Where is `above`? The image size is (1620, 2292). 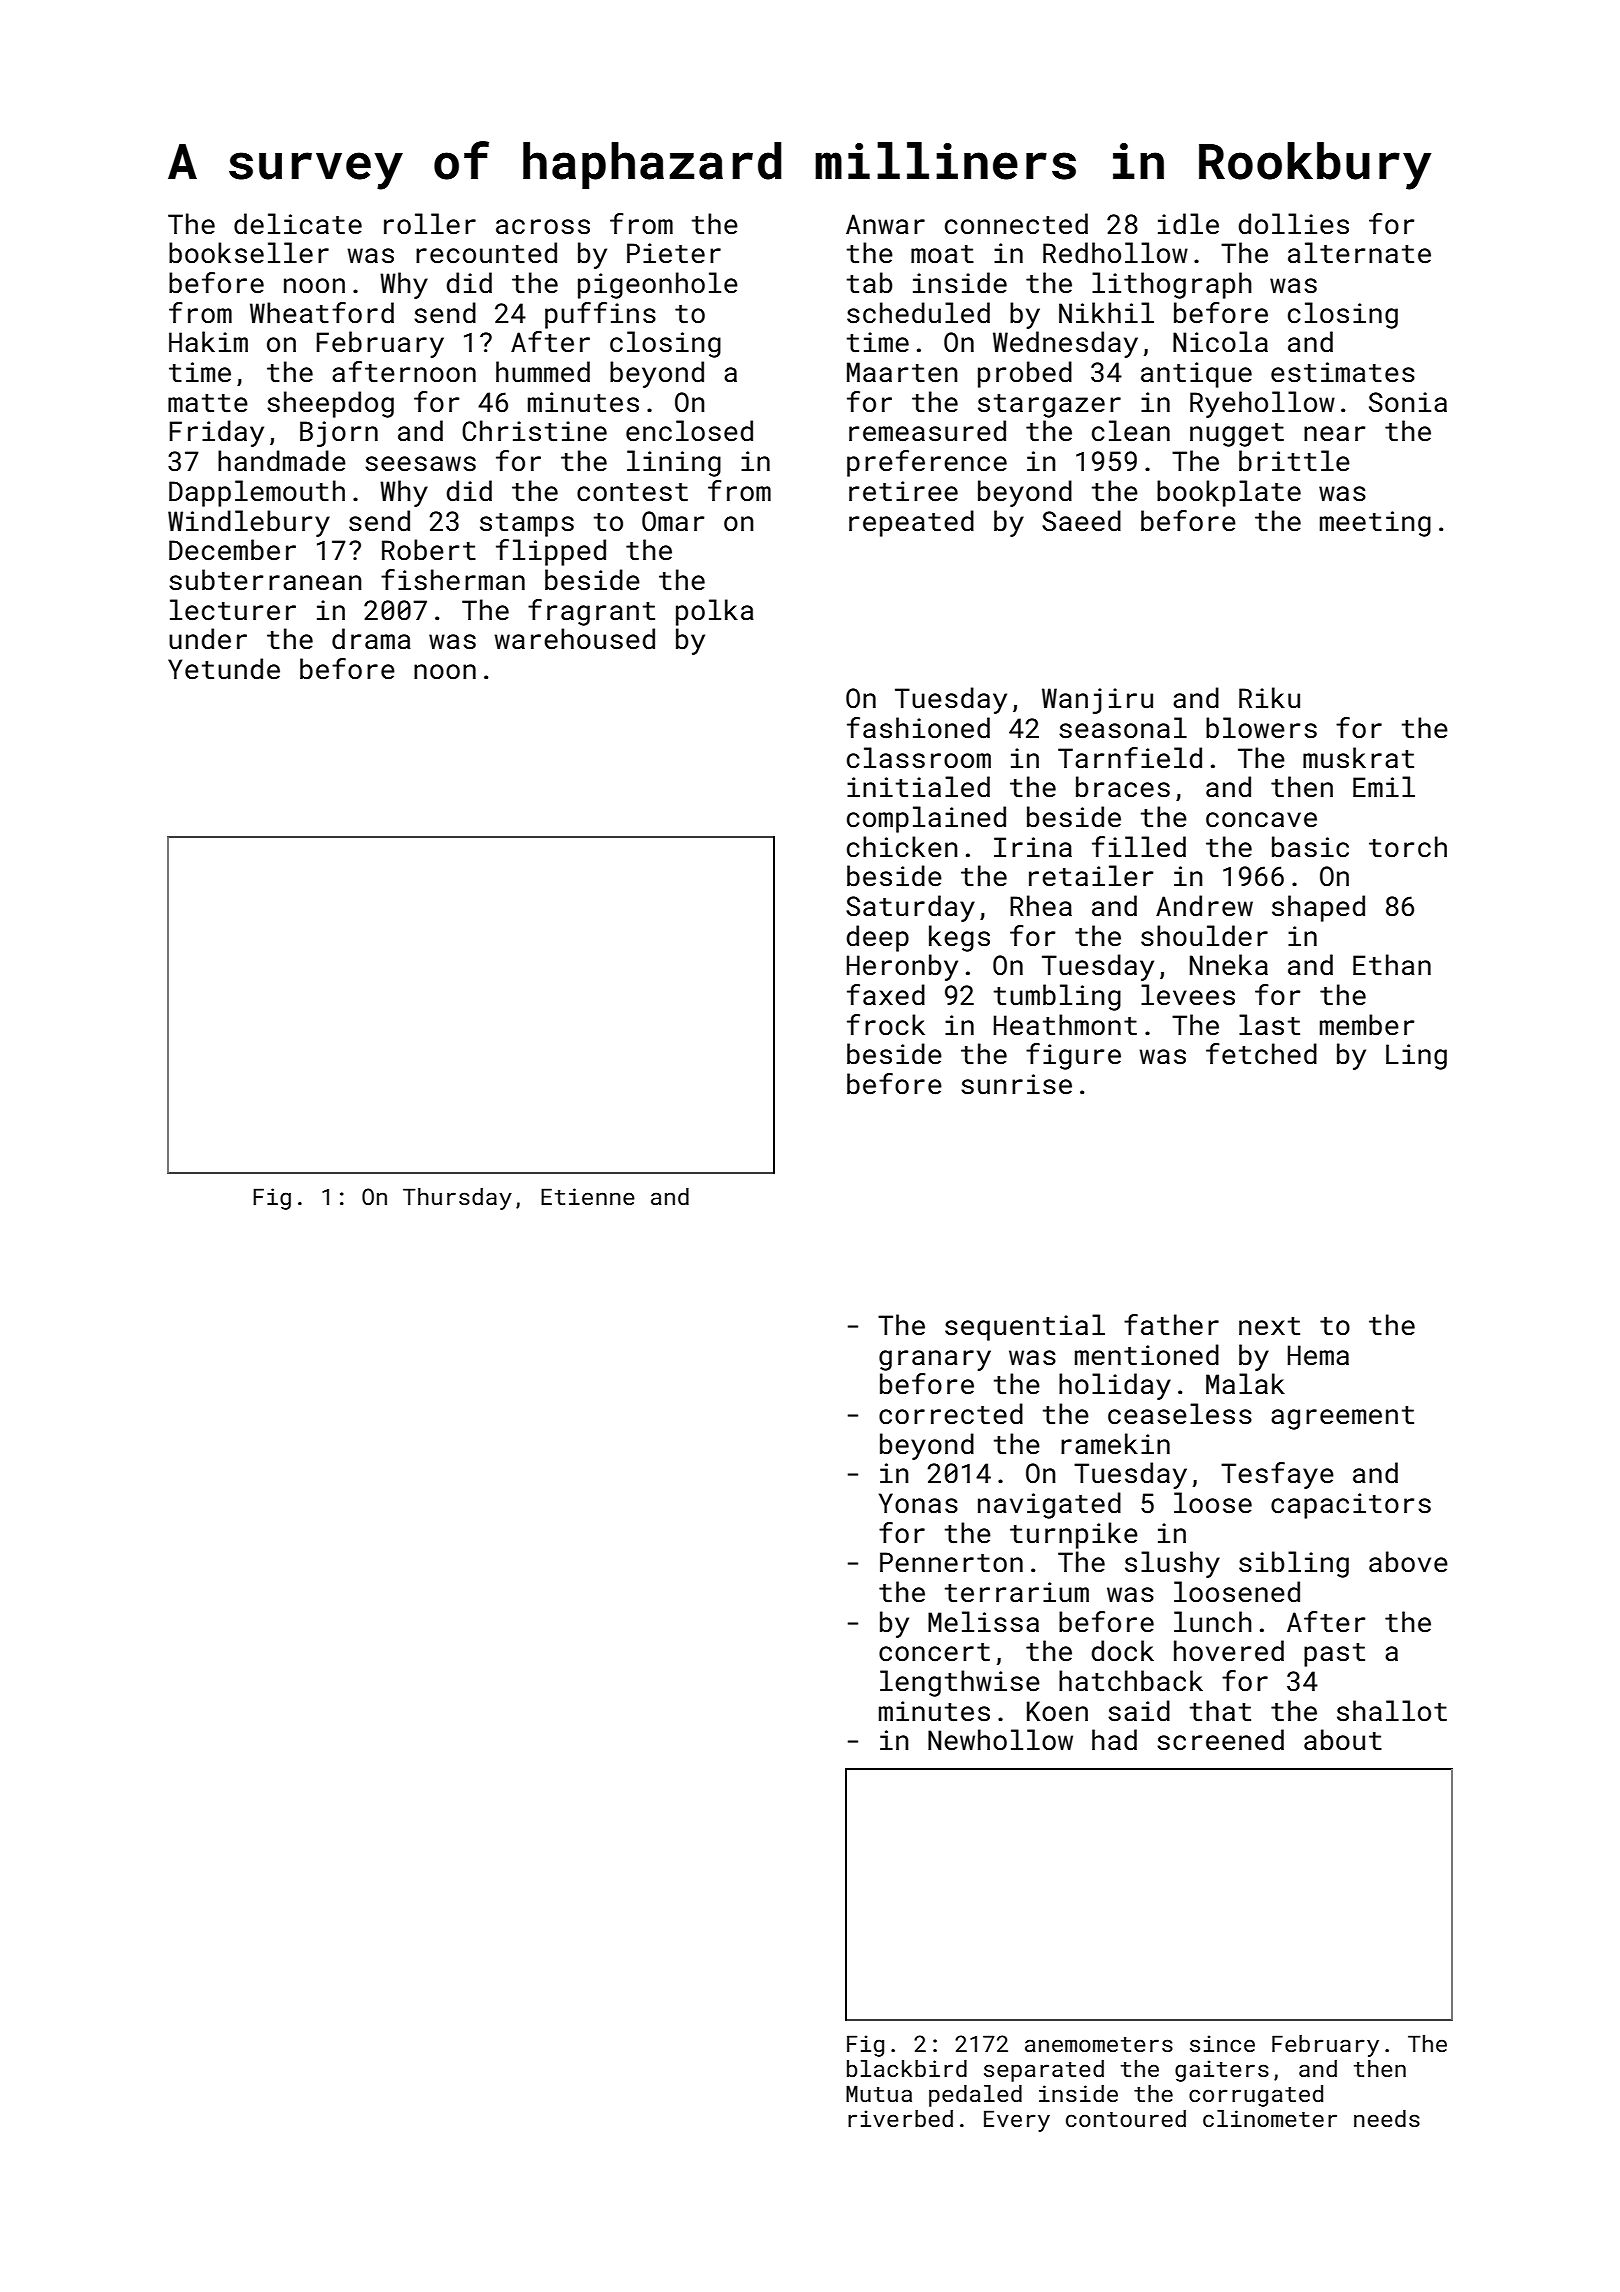
above is located at coordinates (1408, 1562).
